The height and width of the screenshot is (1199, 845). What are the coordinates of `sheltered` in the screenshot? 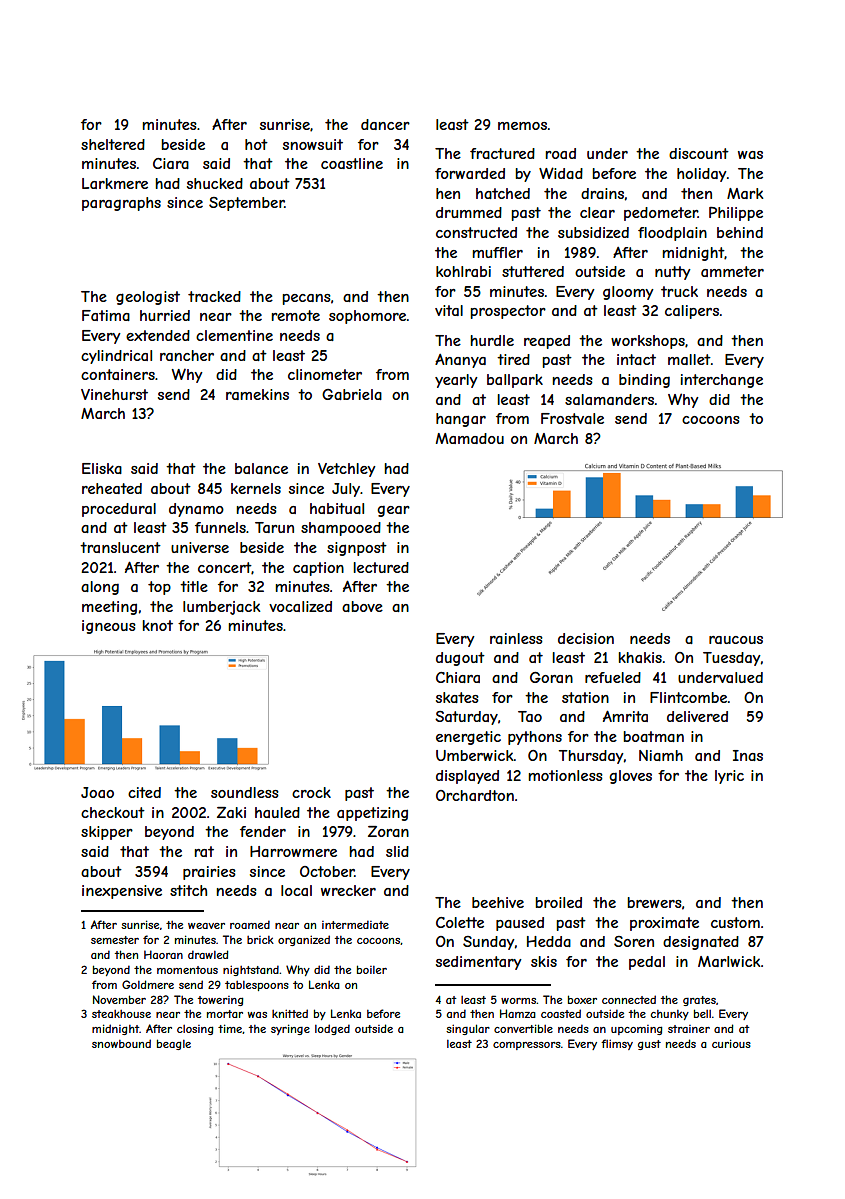 It's located at (113, 144).
